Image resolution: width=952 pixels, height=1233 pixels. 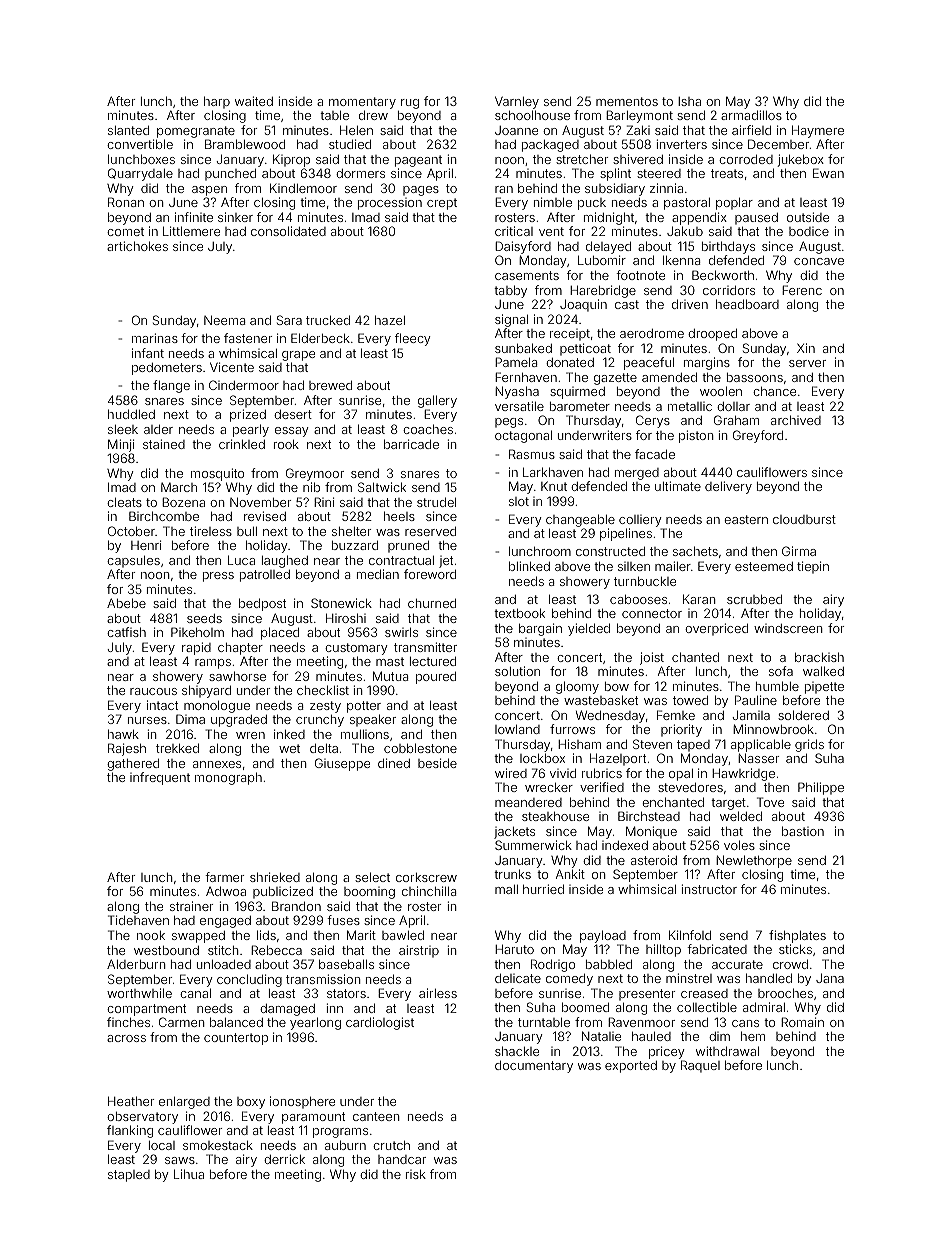 I want to click on amended, so click(x=669, y=377).
